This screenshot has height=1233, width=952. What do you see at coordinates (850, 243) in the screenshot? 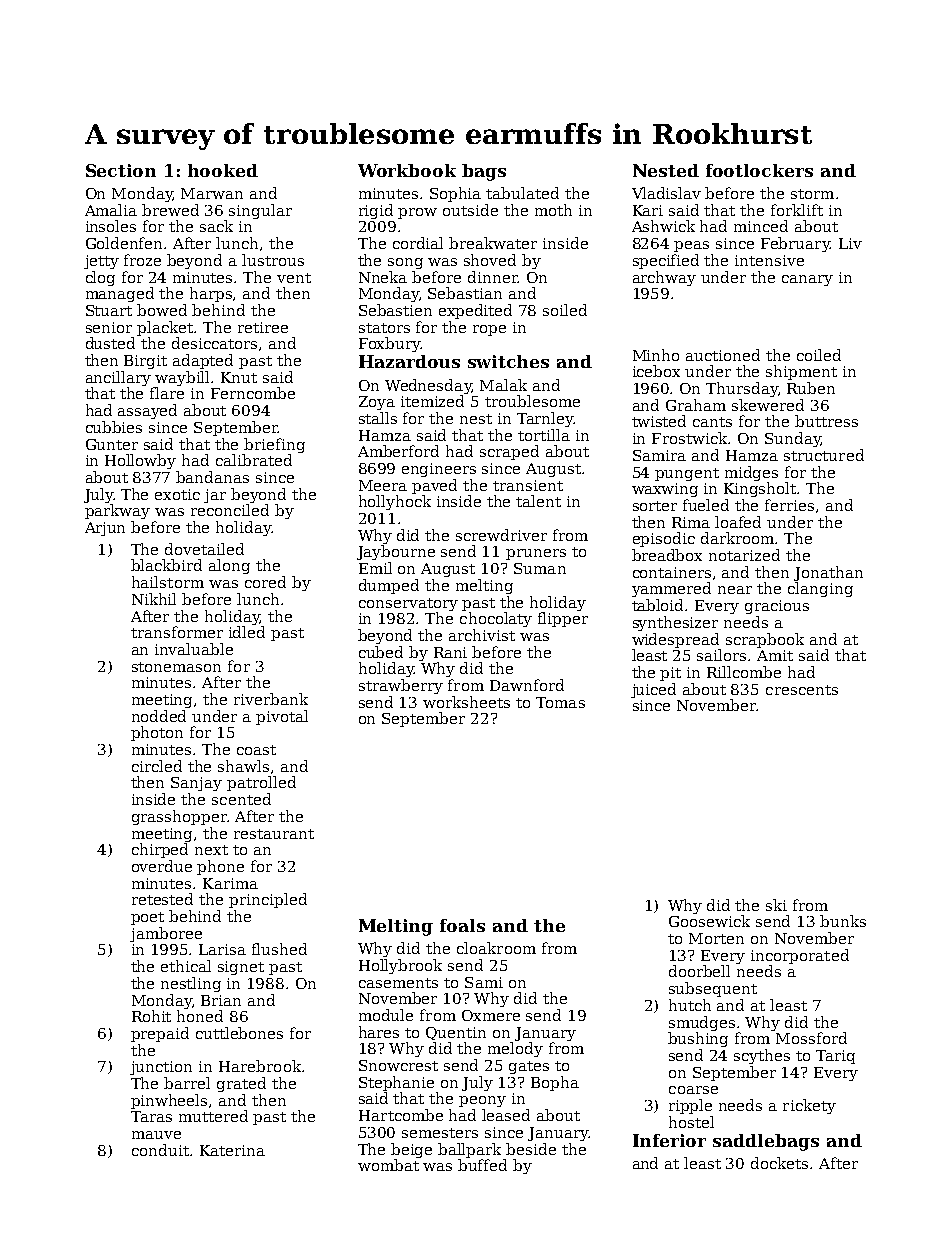
I see `Liv` at bounding box center [850, 243].
